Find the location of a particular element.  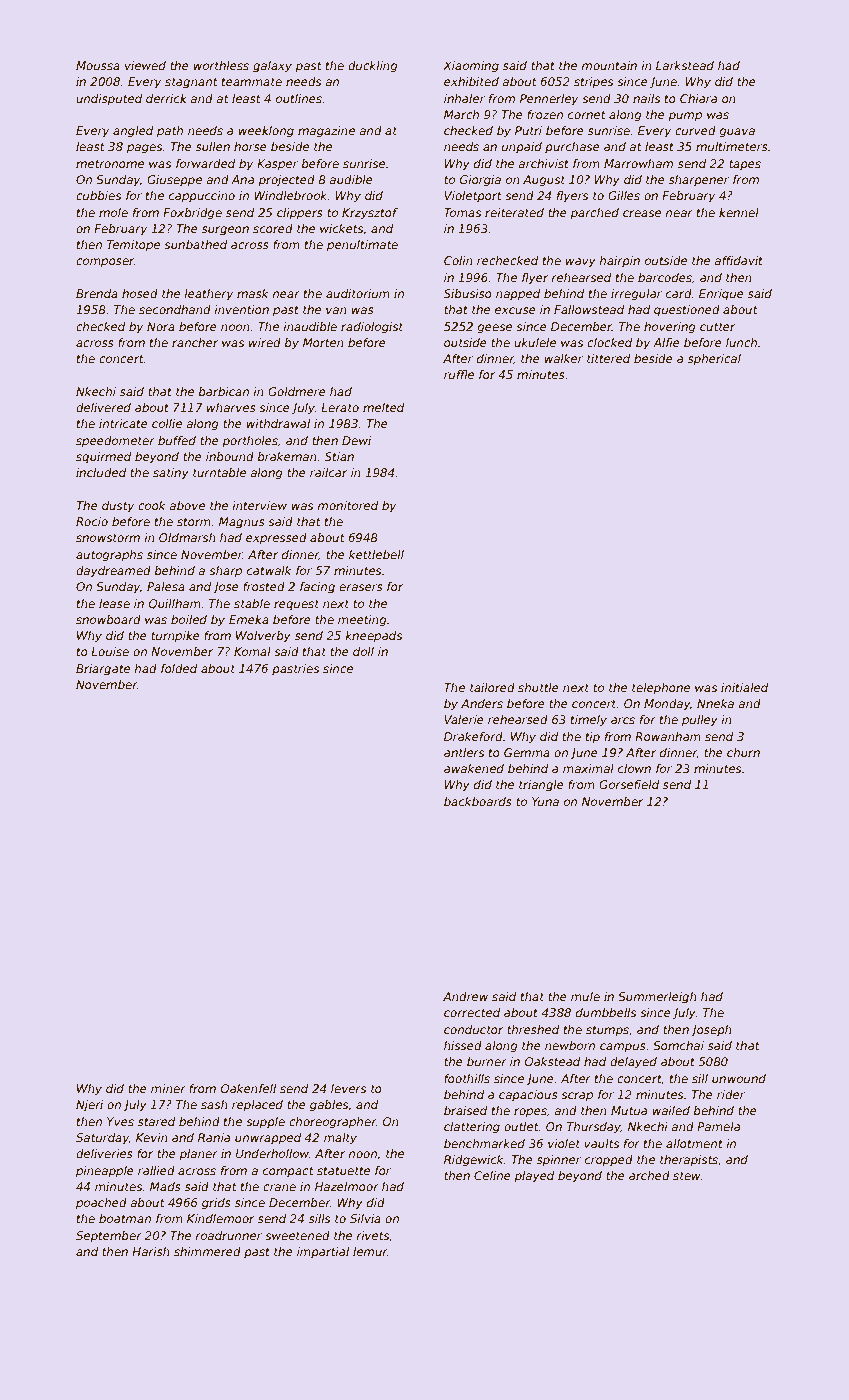

viewed is located at coordinates (145, 65).
